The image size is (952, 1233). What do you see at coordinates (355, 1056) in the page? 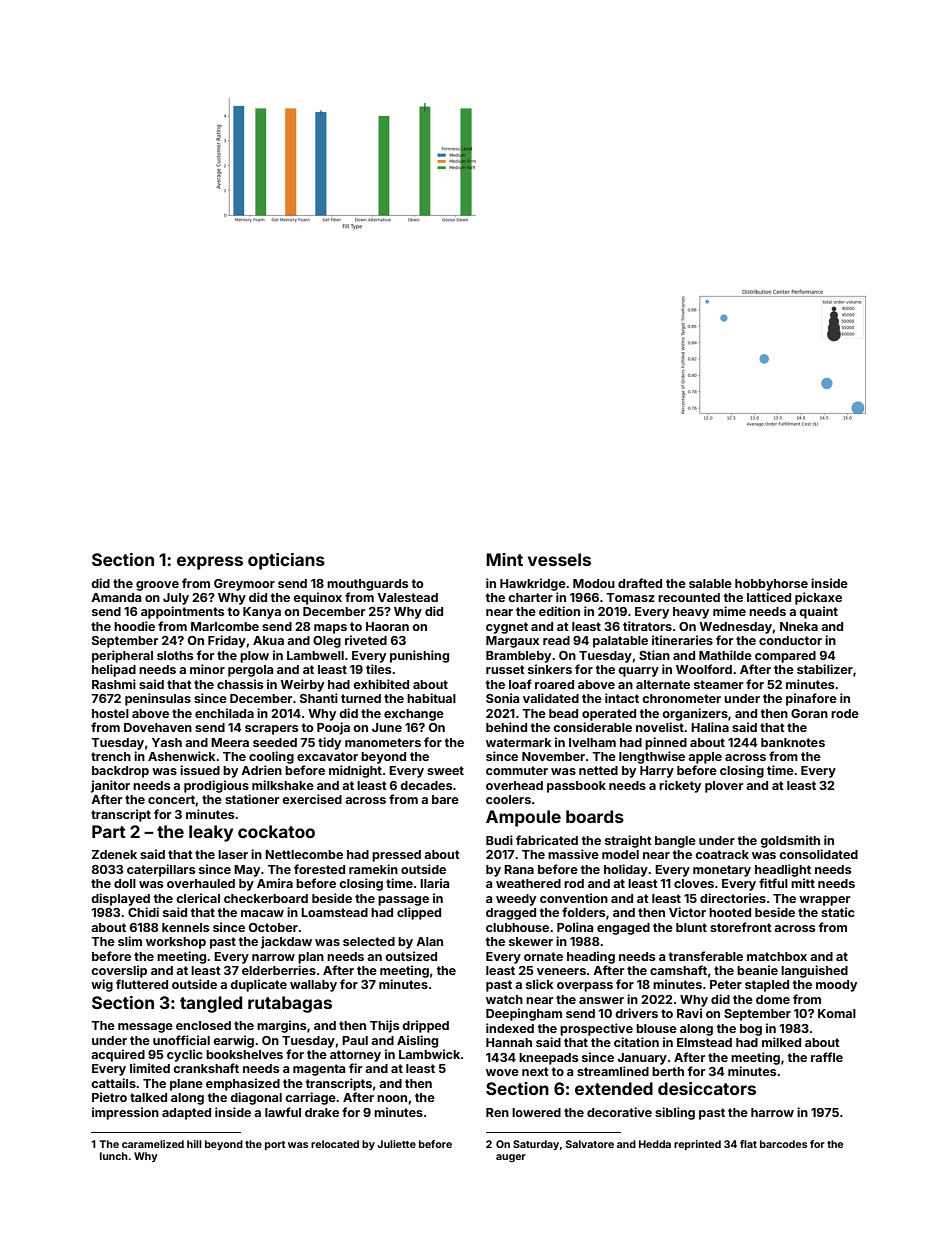
I see `attorney` at bounding box center [355, 1056].
